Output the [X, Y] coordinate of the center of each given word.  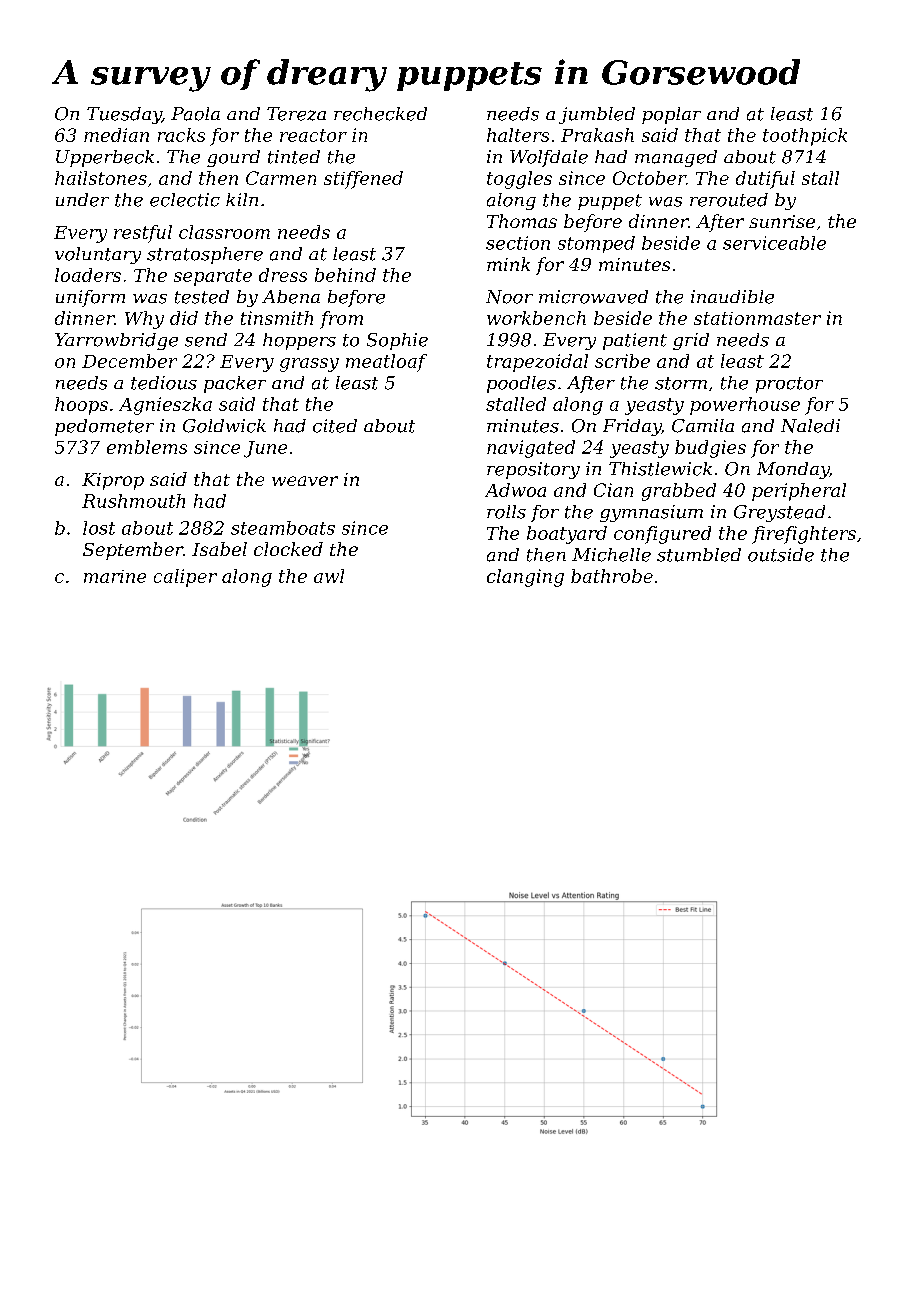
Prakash [597, 135]
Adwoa [515, 490]
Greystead [779, 513]
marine [115, 576]
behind [345, 275]
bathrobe [612, 576]
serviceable [774, 243]
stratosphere [205, 255]
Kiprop [113, 481]
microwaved [593, 297]
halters [518, 135]
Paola [195, 114]
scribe [622, 361]
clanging [525, 578]
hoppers [299, 341]
